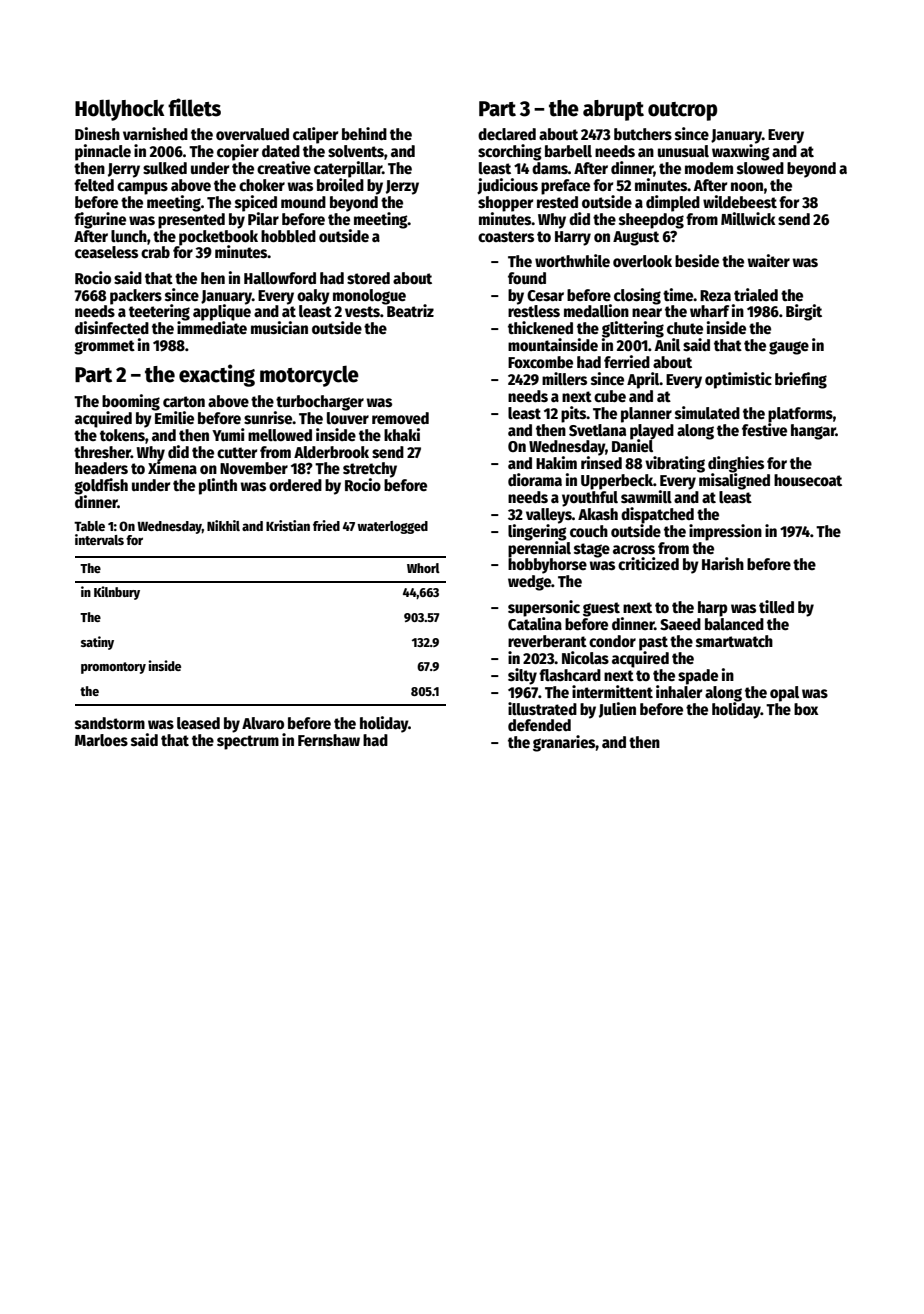 The width and height of the screenshot is (924, 1314). I want to click on Millwick, so click(748, 219).
